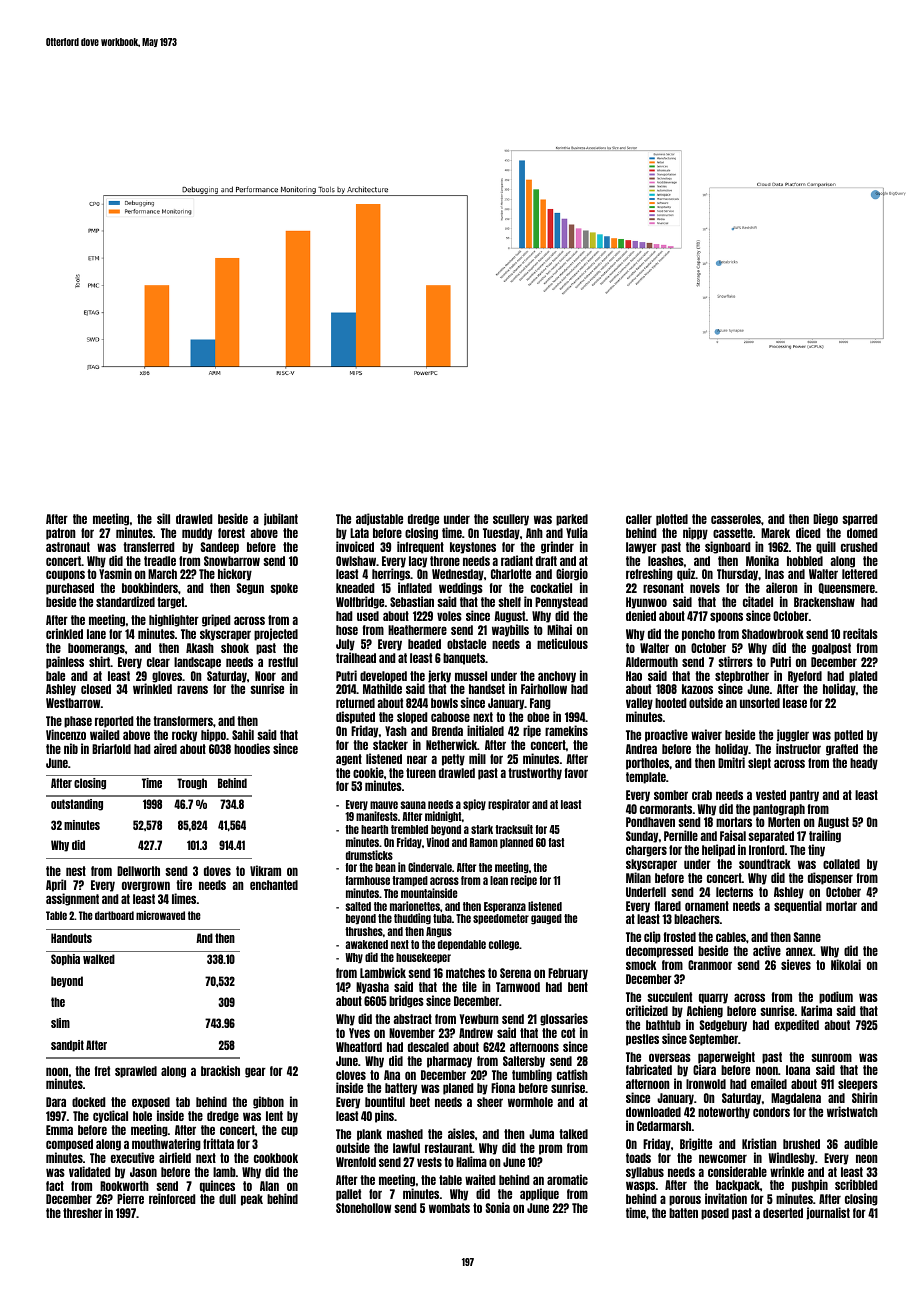 The width and height of the document is (924, 1308). I want to click on respirator, so click(509, 805).
